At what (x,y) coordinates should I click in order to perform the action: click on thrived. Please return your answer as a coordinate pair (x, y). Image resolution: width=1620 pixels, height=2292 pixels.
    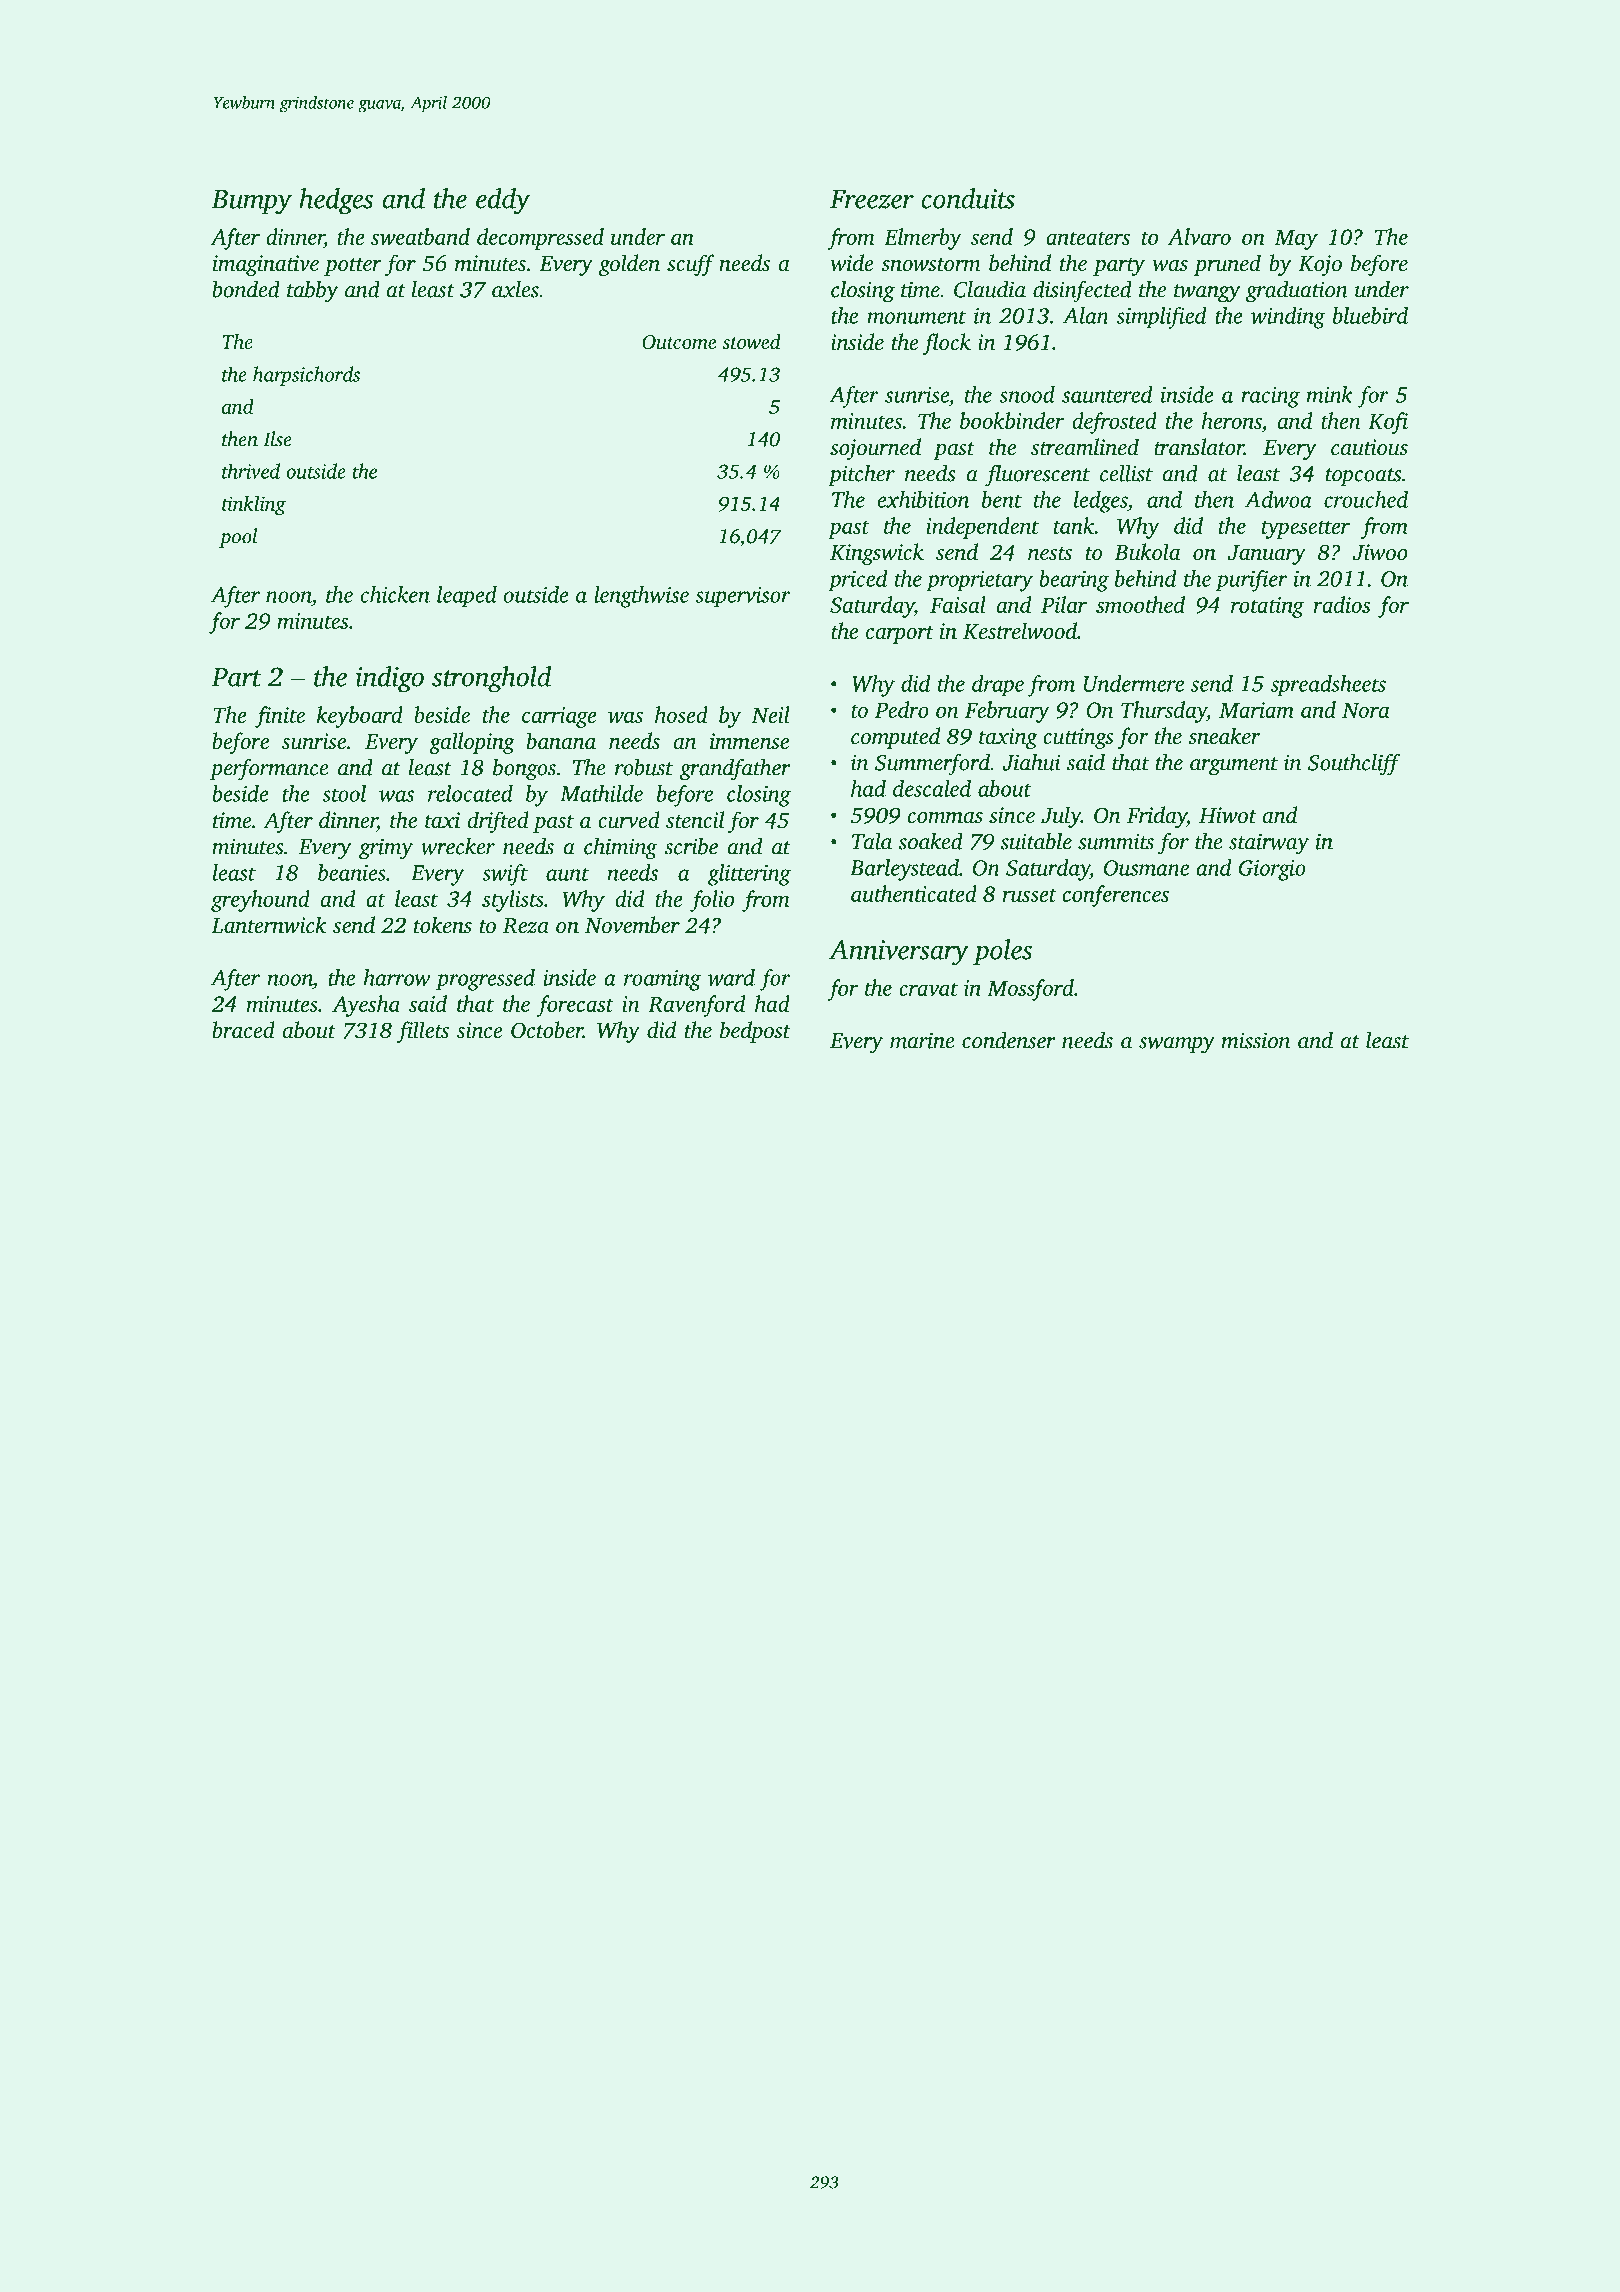
    Looking at the image, I should click on (251, 471).
